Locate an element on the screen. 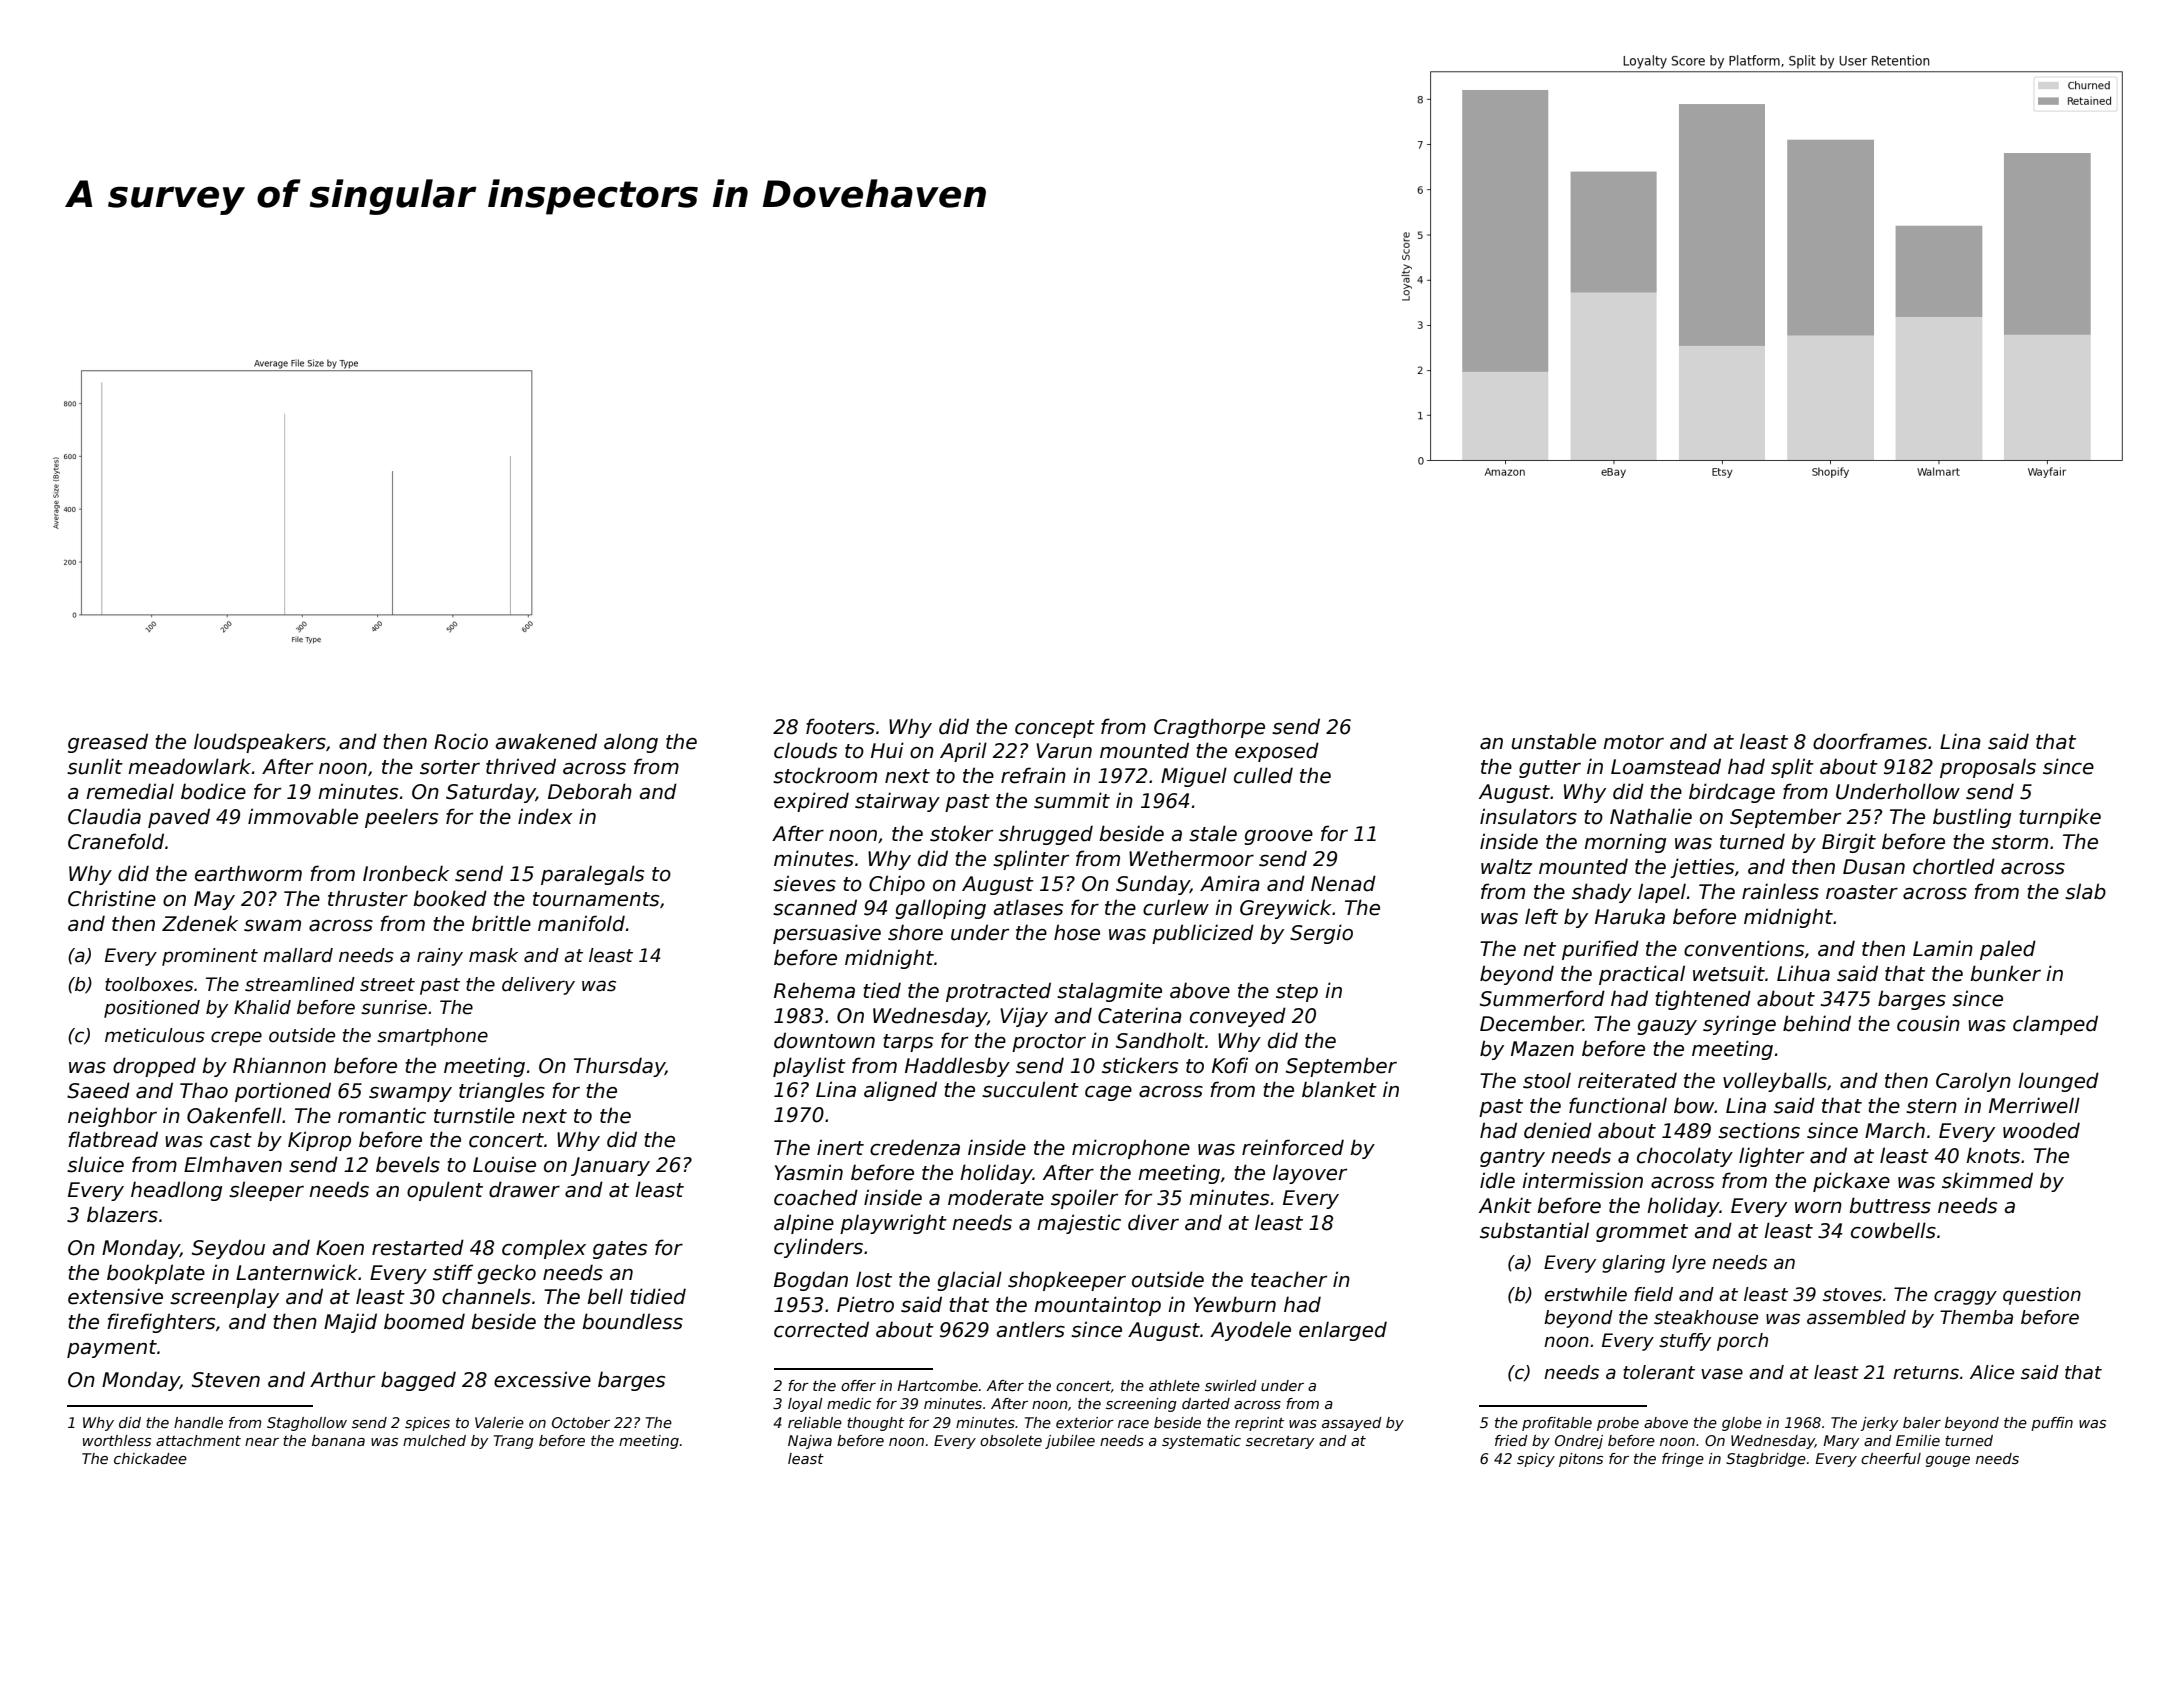 The width and height of the screenshot is (2178, 1683). Greywick is located at coordinates (1286, 909).
